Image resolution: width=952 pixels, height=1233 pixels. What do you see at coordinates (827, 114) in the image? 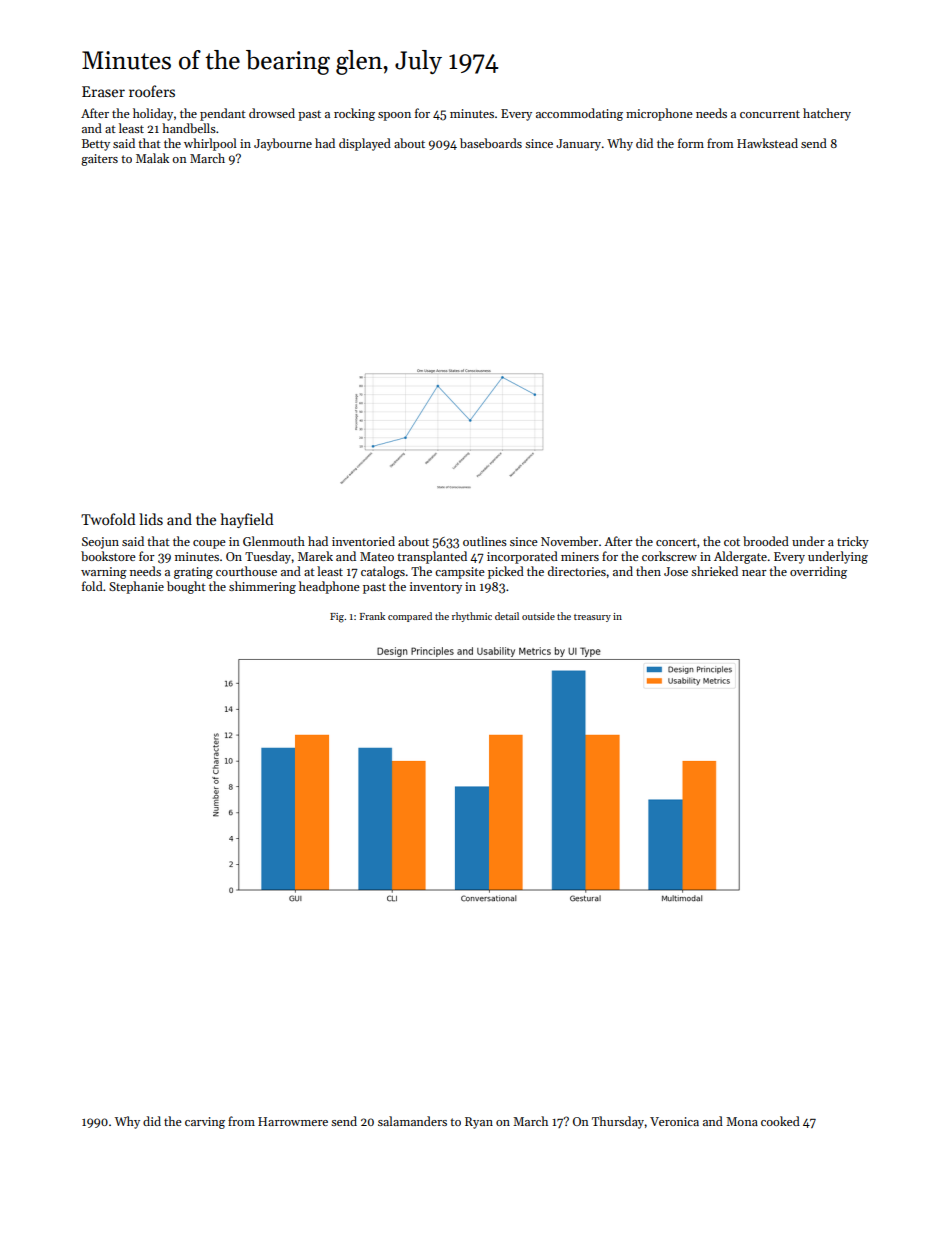
I see `hatchery` at bounding box center [827, 114].
